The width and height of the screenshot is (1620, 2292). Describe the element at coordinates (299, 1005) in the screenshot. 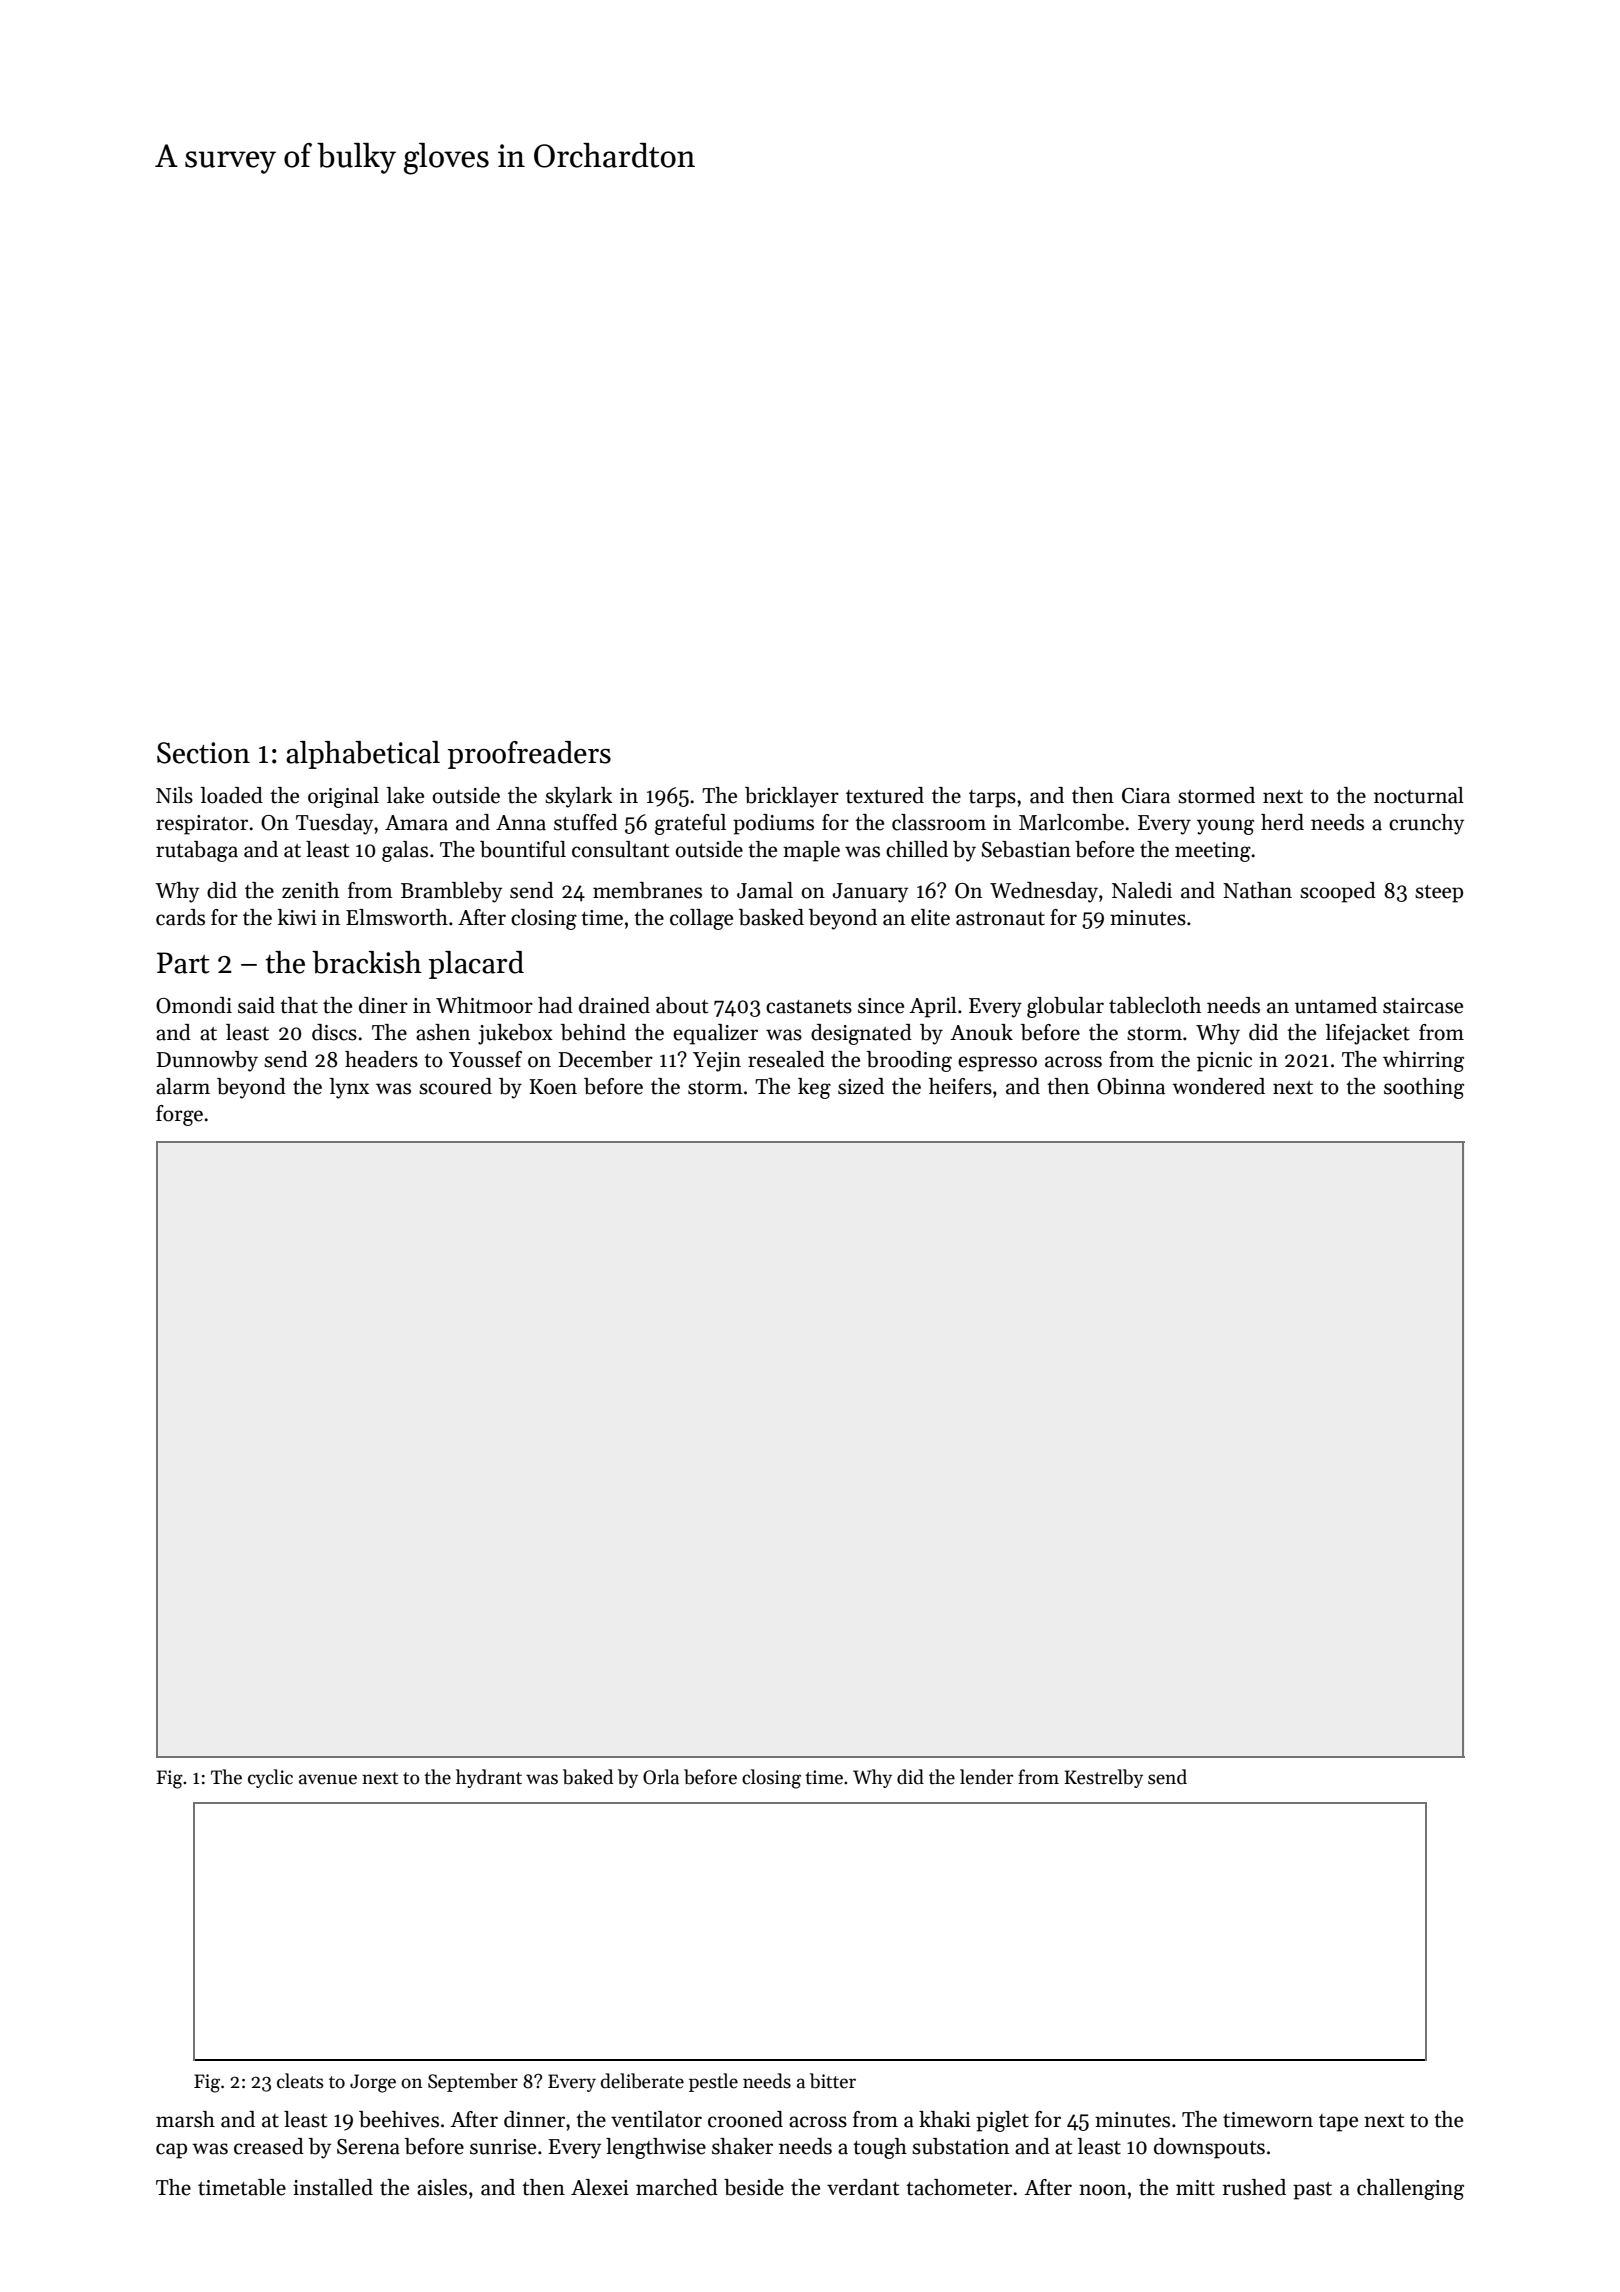

I see `that` at that location.
